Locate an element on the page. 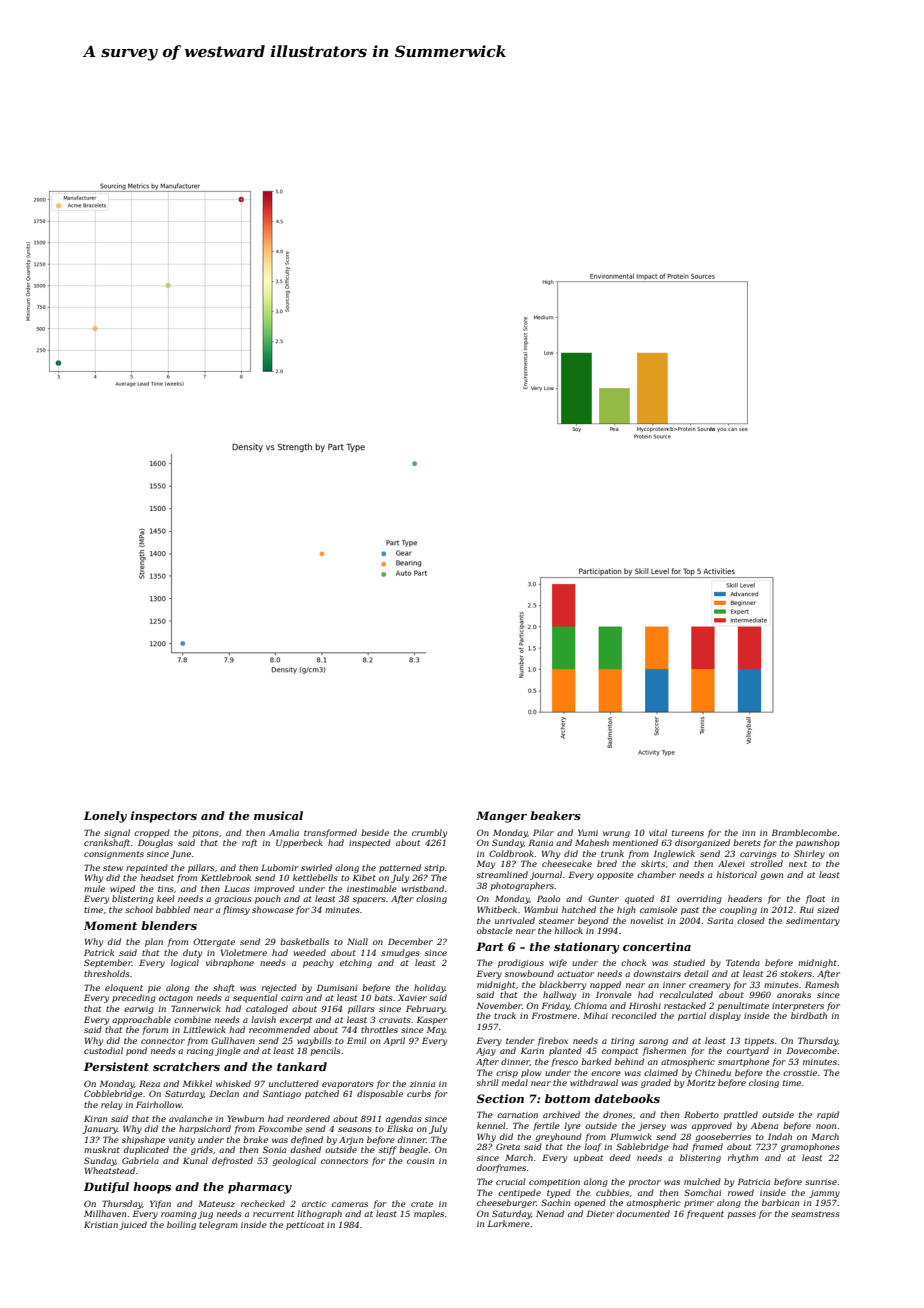 Image resolution: width=924 pixels, height=1308 pixels. musical is located at coordinates (278, 815).
